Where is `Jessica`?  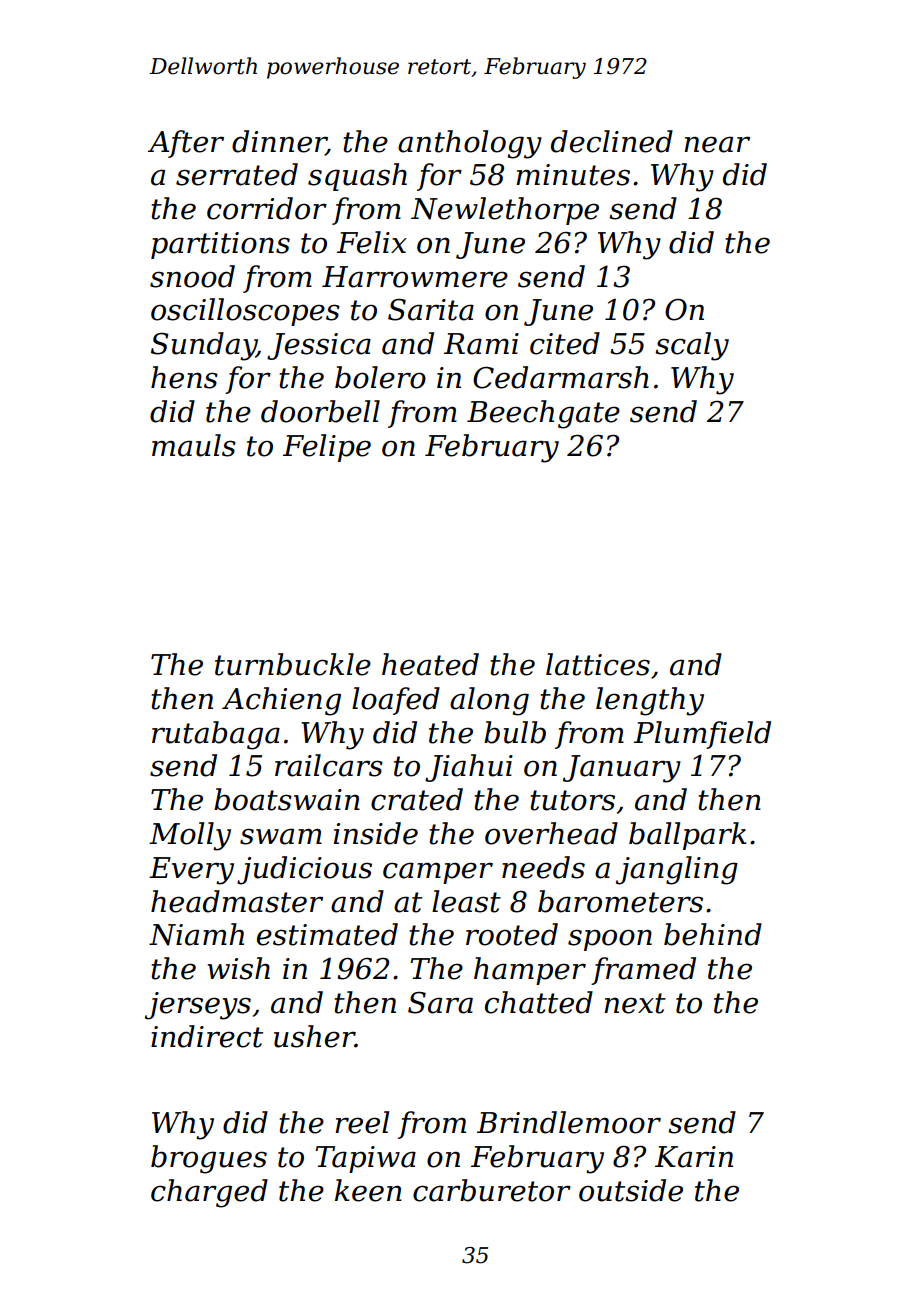 Jessica is located at coordinates (319, 346).
